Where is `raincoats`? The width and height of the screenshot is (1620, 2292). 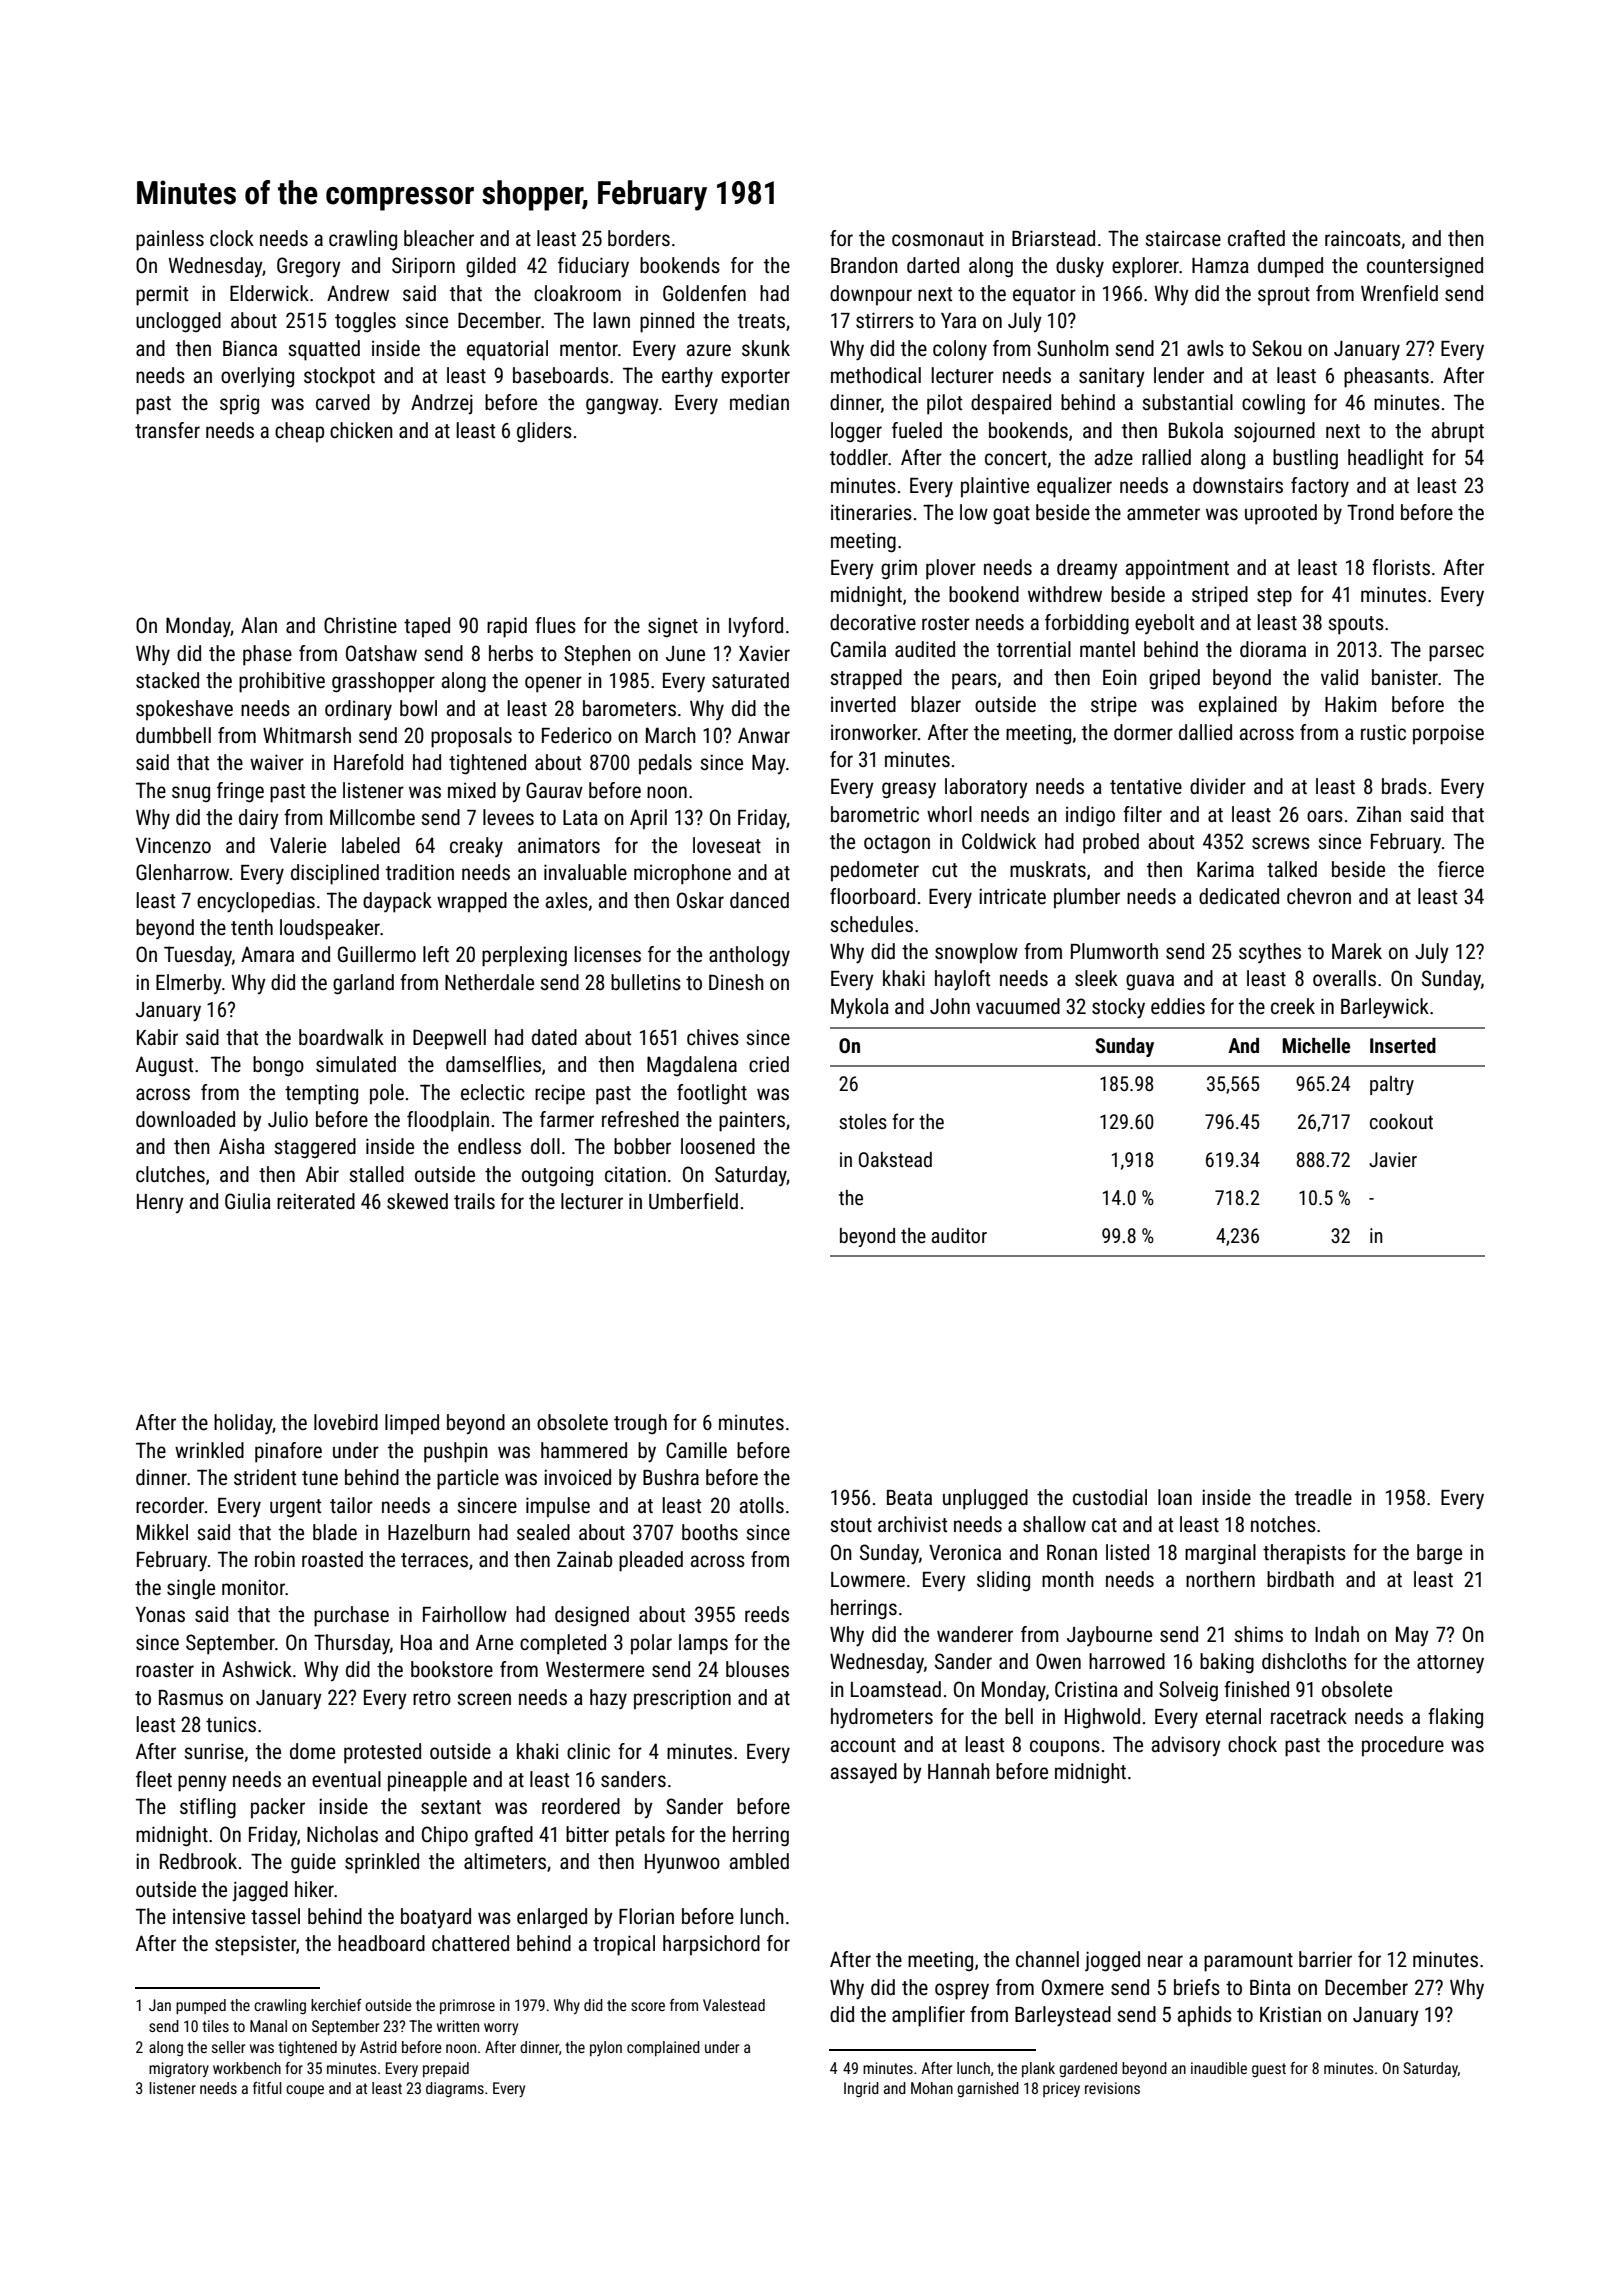 raincoats is located at coordinates (1363, 238).
